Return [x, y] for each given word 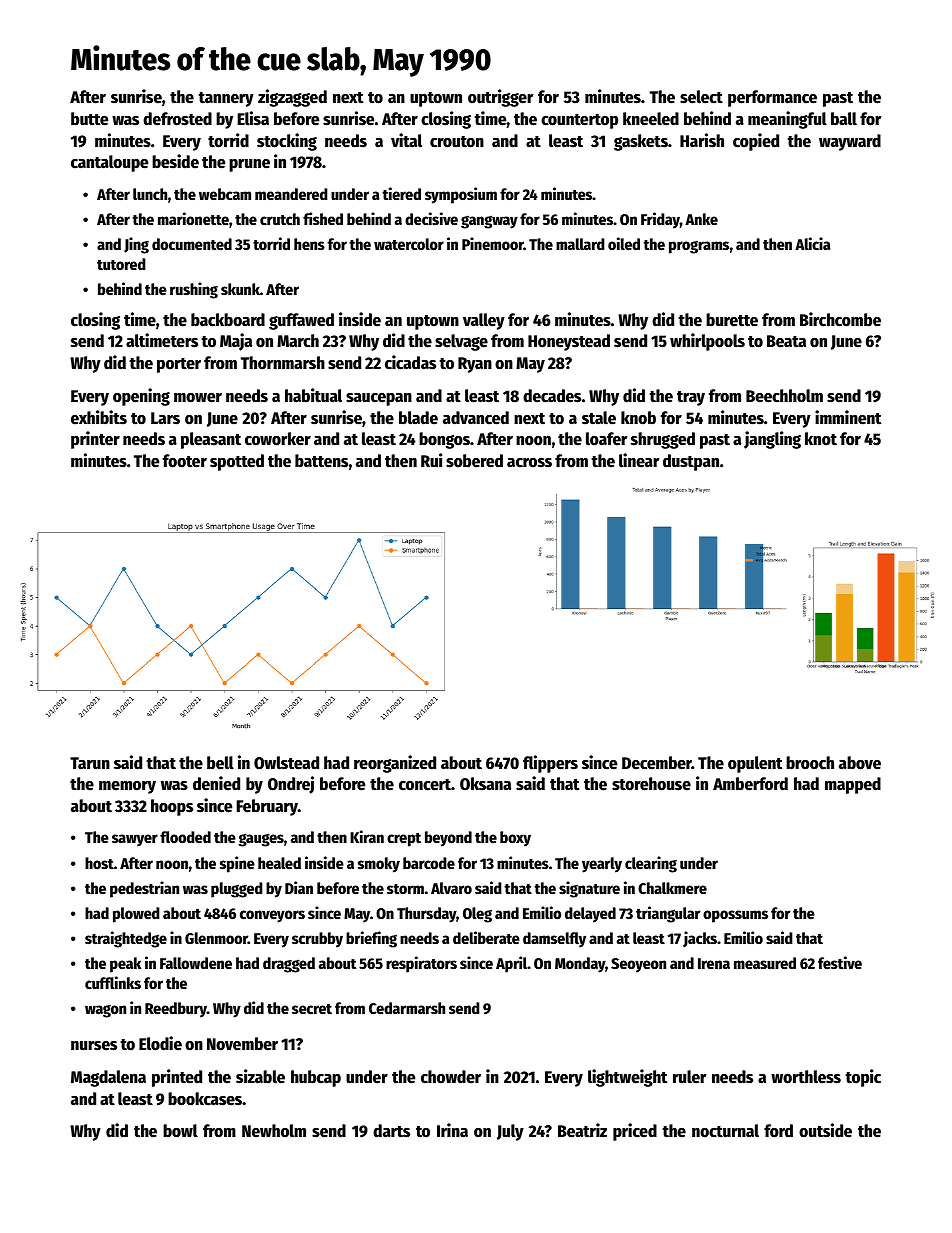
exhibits [99, 417]
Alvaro [451, 888]
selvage [461, 342]
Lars [165, 418]
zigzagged [292, 98]
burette [732, 320]
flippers [550, 764]
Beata [786, 341]
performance [772, 98]
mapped [853, 785]
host [99, 863]
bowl [180, 1131]
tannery [226, 99]
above [860, 763]
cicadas [410, 362]
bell [220, 763]
